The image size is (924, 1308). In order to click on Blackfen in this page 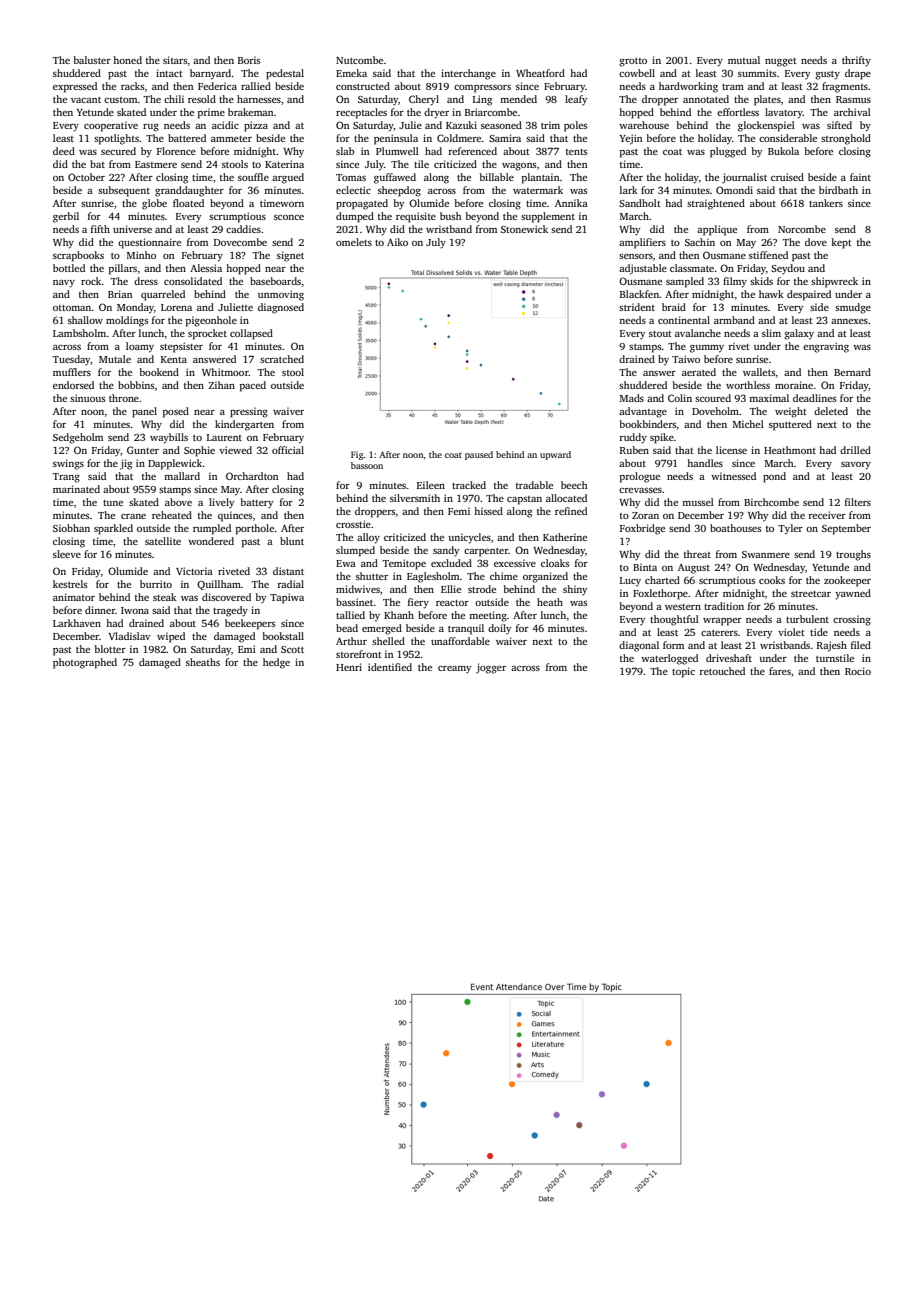, I will do `click(639, 294)`.
